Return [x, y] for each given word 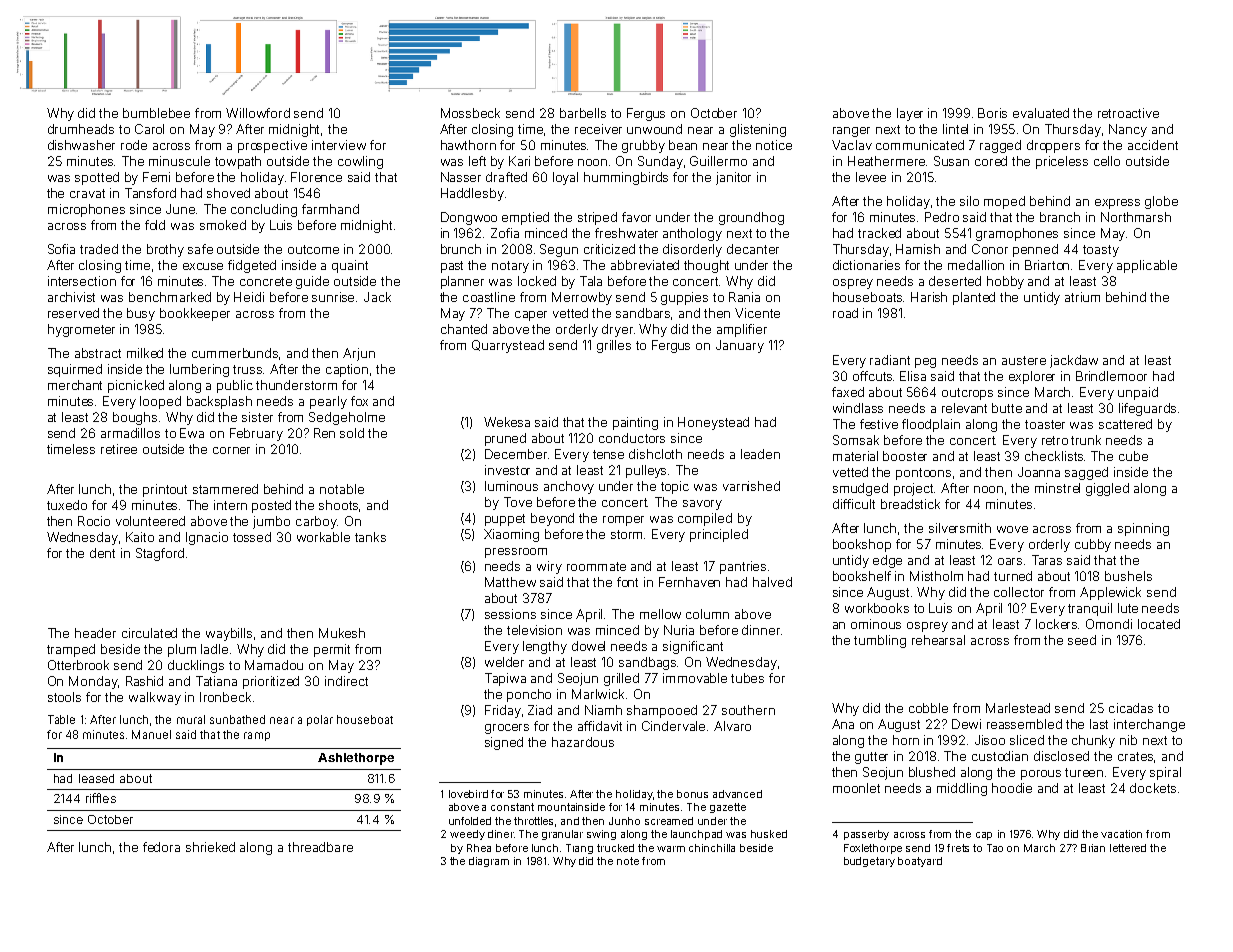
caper [531, 316]
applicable [1147, 266]
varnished [751, 486]
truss [248, 369]
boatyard [920, 862]
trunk [1086, 440]
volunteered [150, 521]
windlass [858, 408]
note [628, 861]
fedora [161, 847]
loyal [565, 178]
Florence [316, 177]
